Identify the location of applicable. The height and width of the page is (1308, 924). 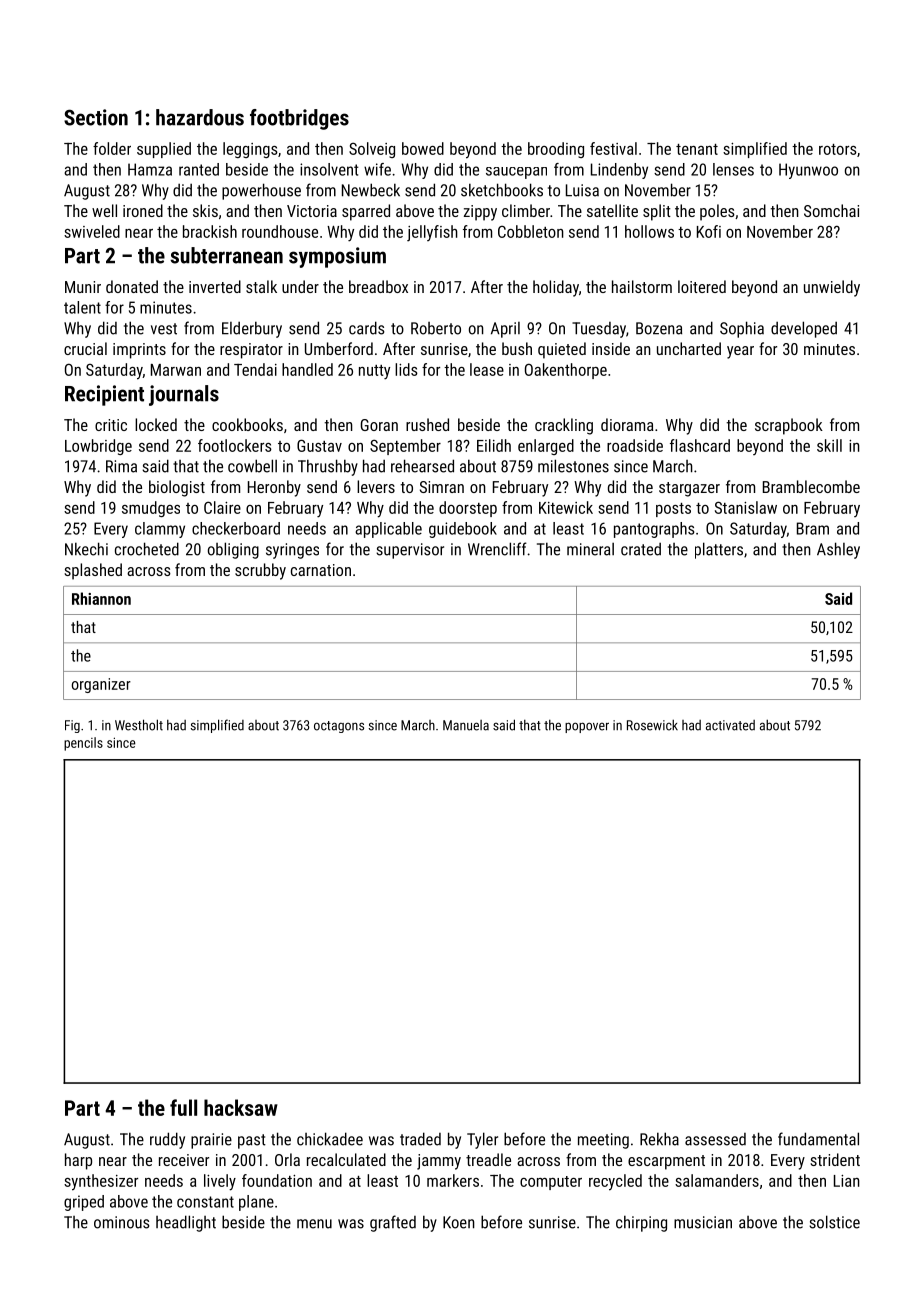
(388, 530).
